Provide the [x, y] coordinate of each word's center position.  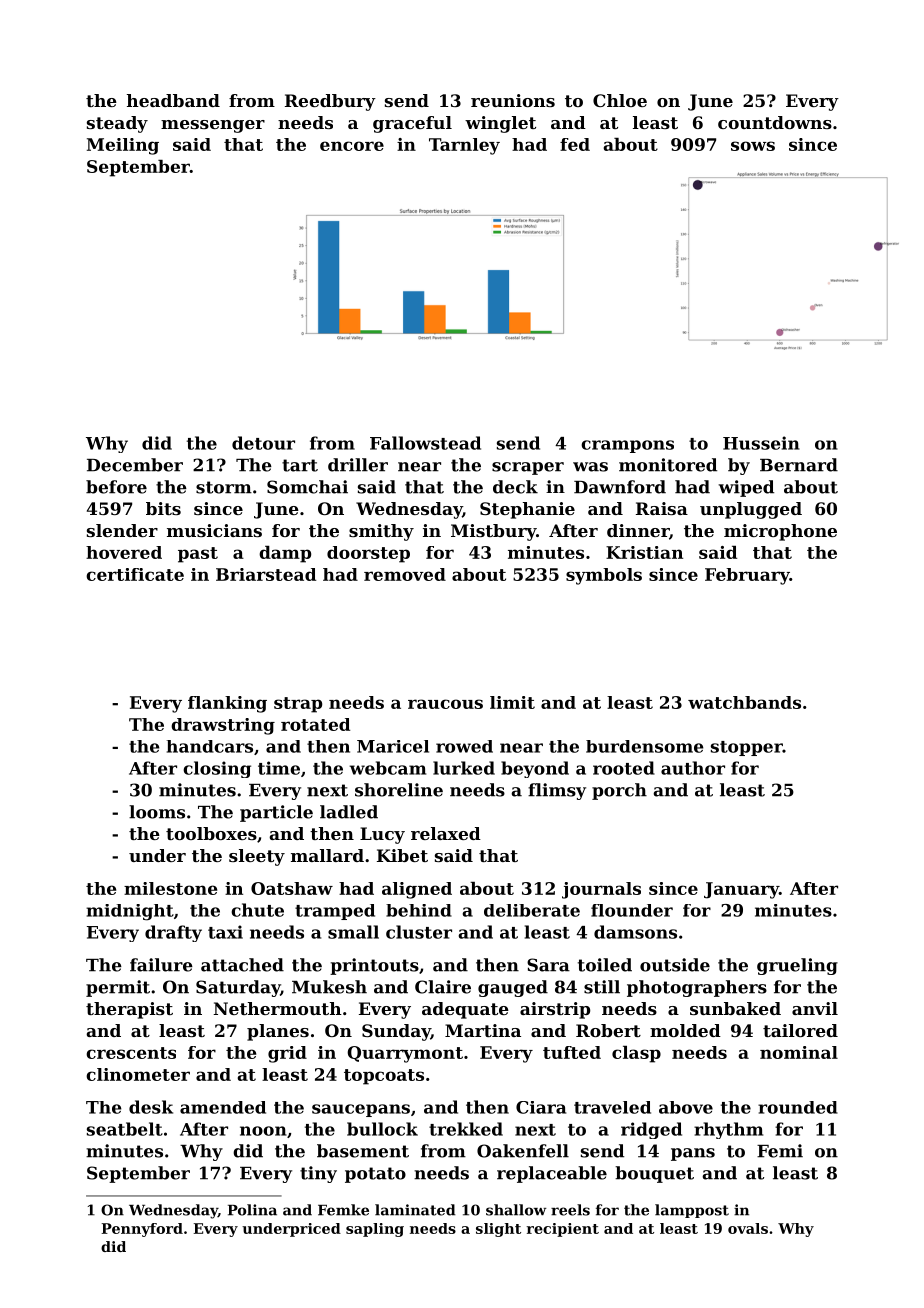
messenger [213, 126]
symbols [604, 576]
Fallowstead [425, 443]
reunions [513, 100]
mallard [327, 855]
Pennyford [142, 1230]
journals [601, 890]
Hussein [761, 443]
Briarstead [266, 574]
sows [753, 146]
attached [242, 965]
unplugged [751, 510]
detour [263, 443]
